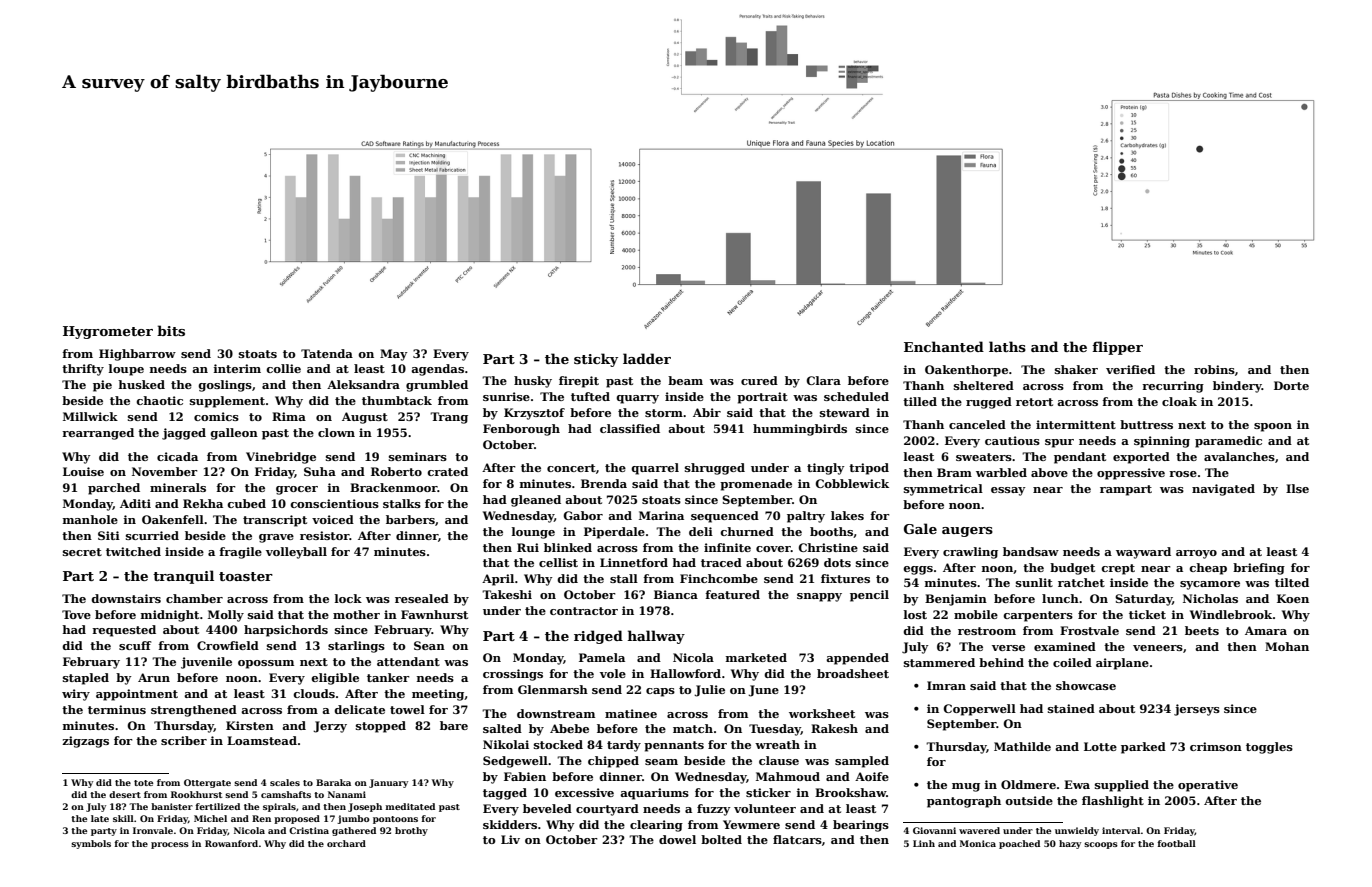 Image resolution: width=1372 pixels, height=887 pixels. I want to click on jerseys, so click(1197, 710).
